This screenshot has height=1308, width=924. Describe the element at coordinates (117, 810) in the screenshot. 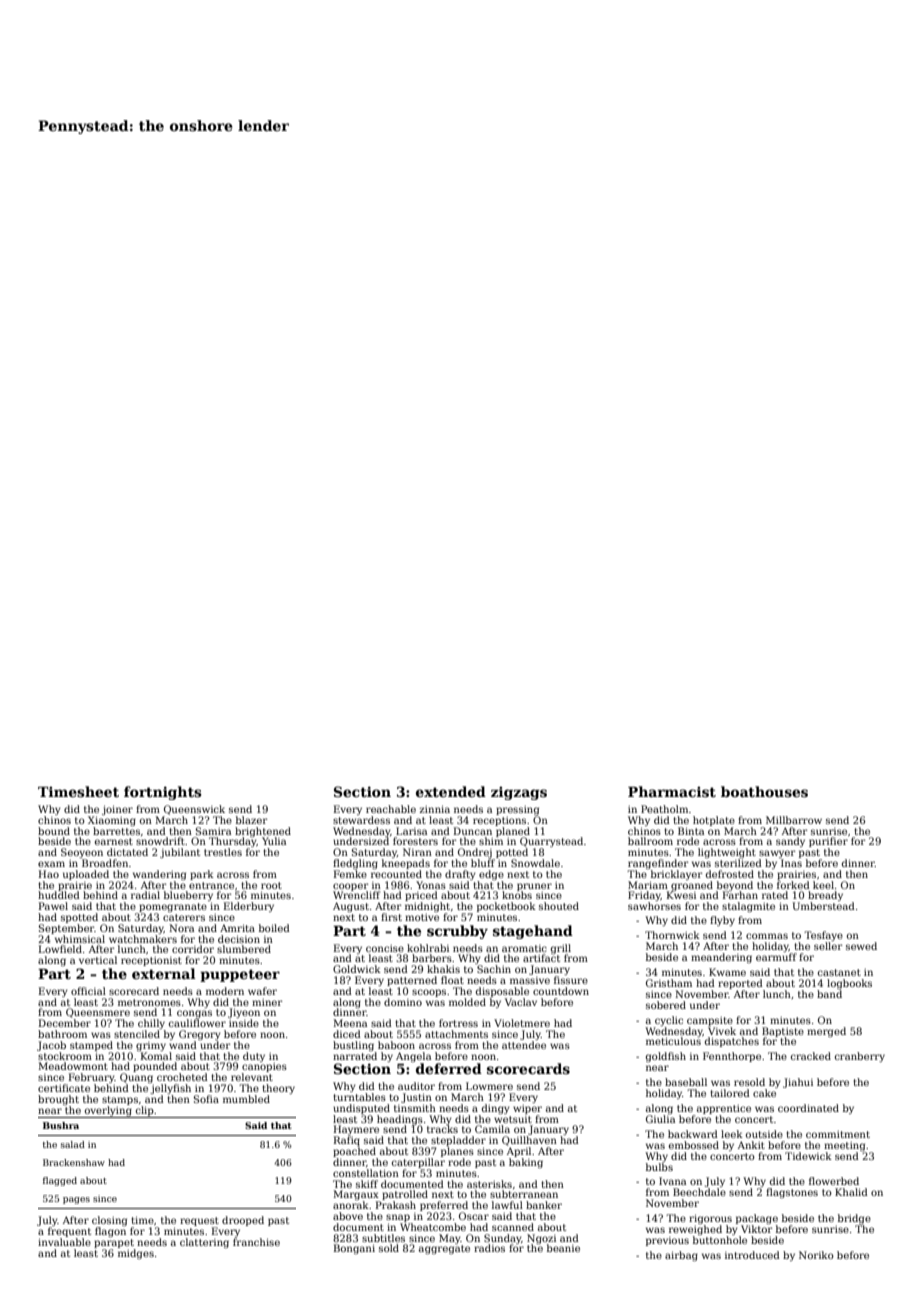

I see `joiner` at that location.
